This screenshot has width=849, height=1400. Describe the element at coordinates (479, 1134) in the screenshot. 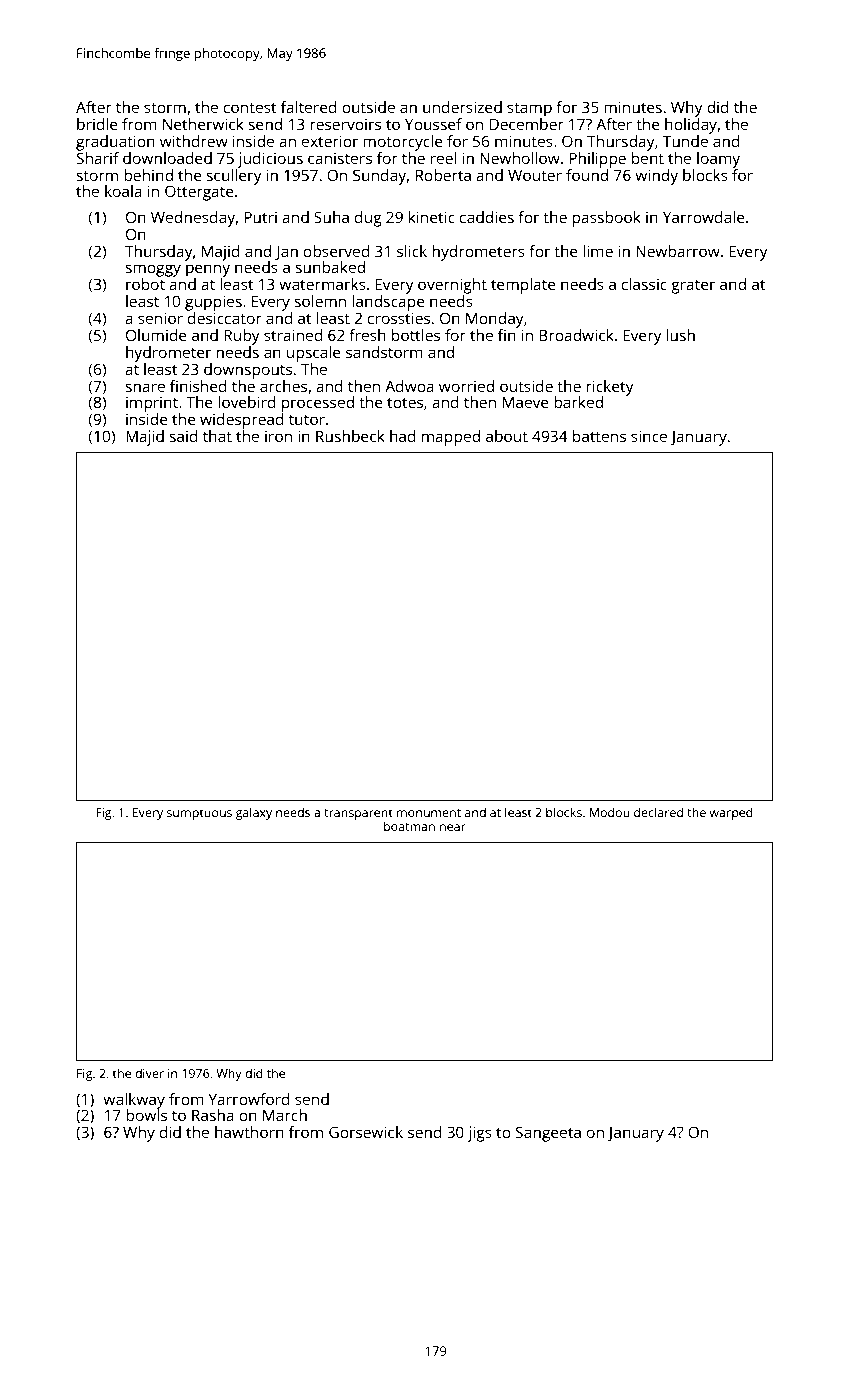

I see `jigs` at that location.
